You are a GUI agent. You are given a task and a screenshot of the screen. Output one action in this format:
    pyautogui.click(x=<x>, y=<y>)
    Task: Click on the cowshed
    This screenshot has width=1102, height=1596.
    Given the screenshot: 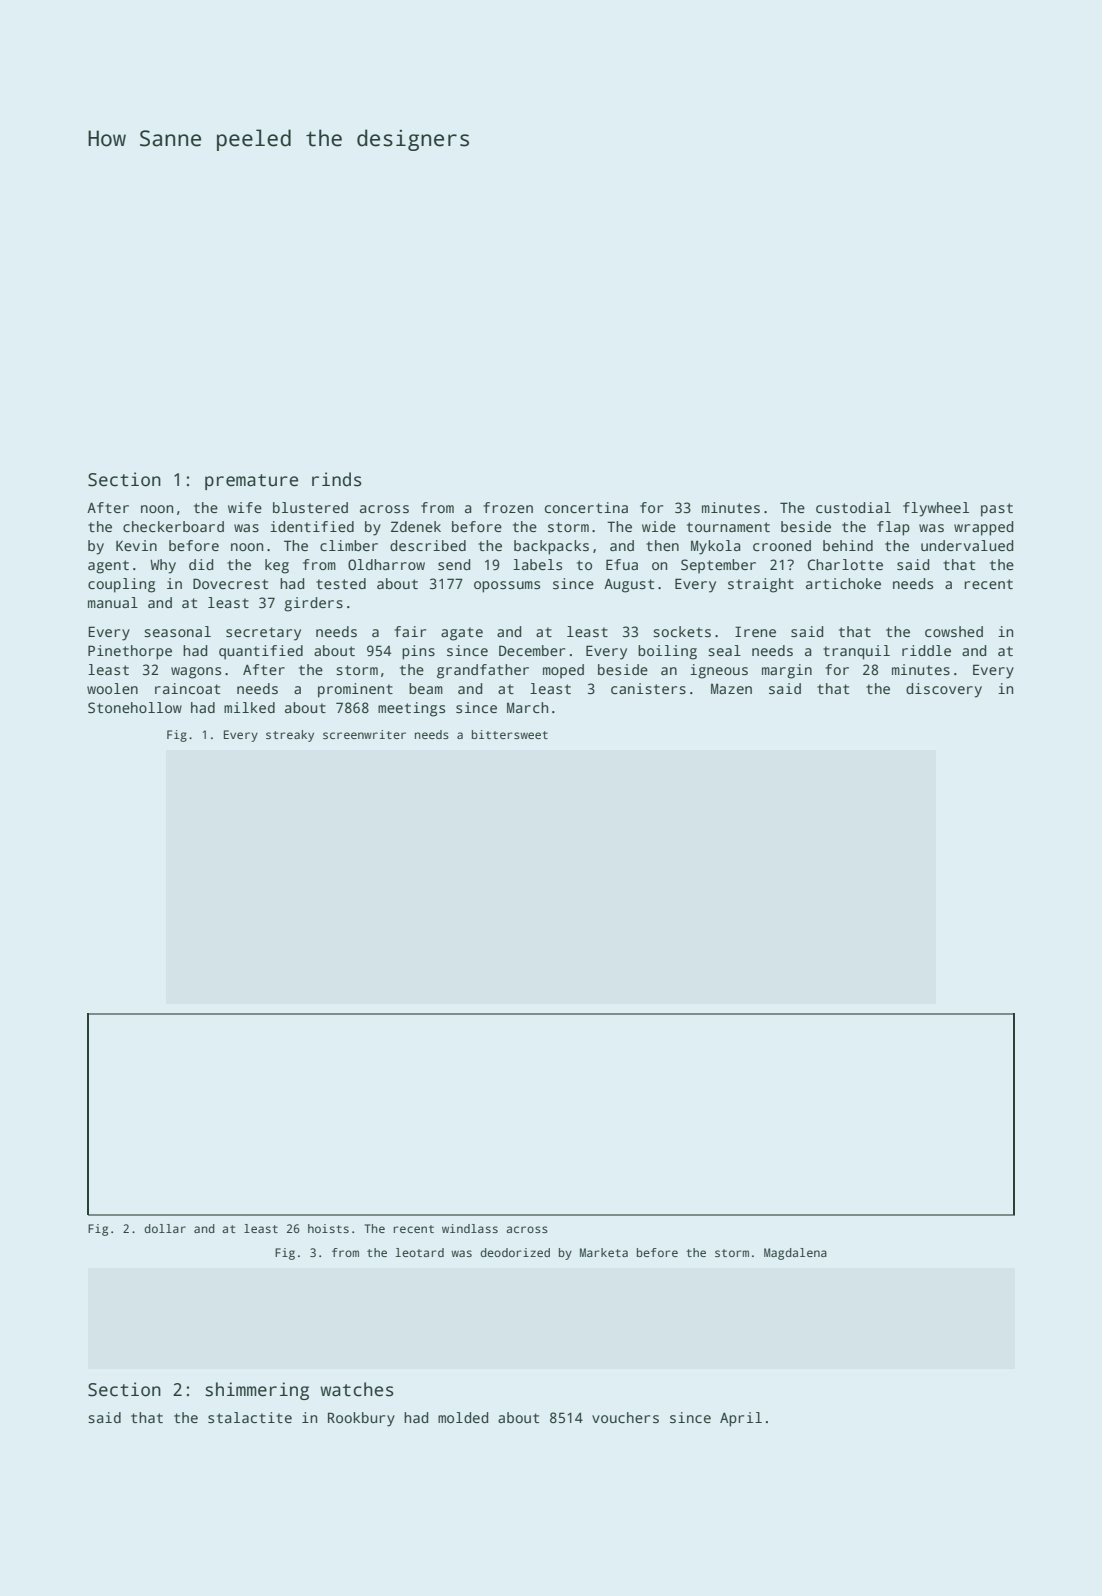 What is the action you would take?
    pyautogui.click(x=954, y=631)
